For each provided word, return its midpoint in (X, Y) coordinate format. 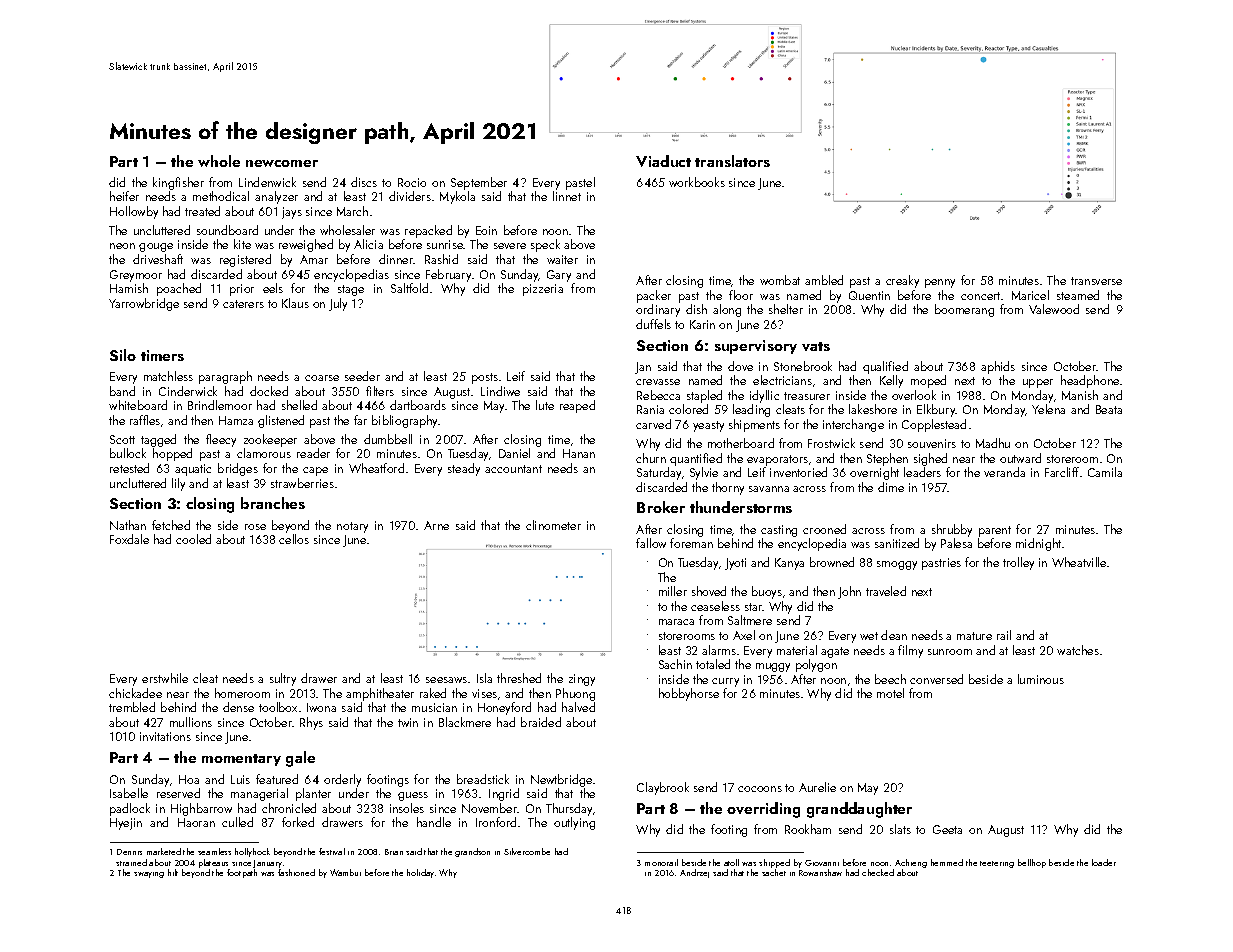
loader (1104, 862)
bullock (128, 453)
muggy (773, 667)
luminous (1041, 679)
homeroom (242, 693)
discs (364, 182)
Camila (1105, 472)
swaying (149, 875)
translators (732, 161)
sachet (774, 872)
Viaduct (663, 161)
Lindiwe (500, 391)
